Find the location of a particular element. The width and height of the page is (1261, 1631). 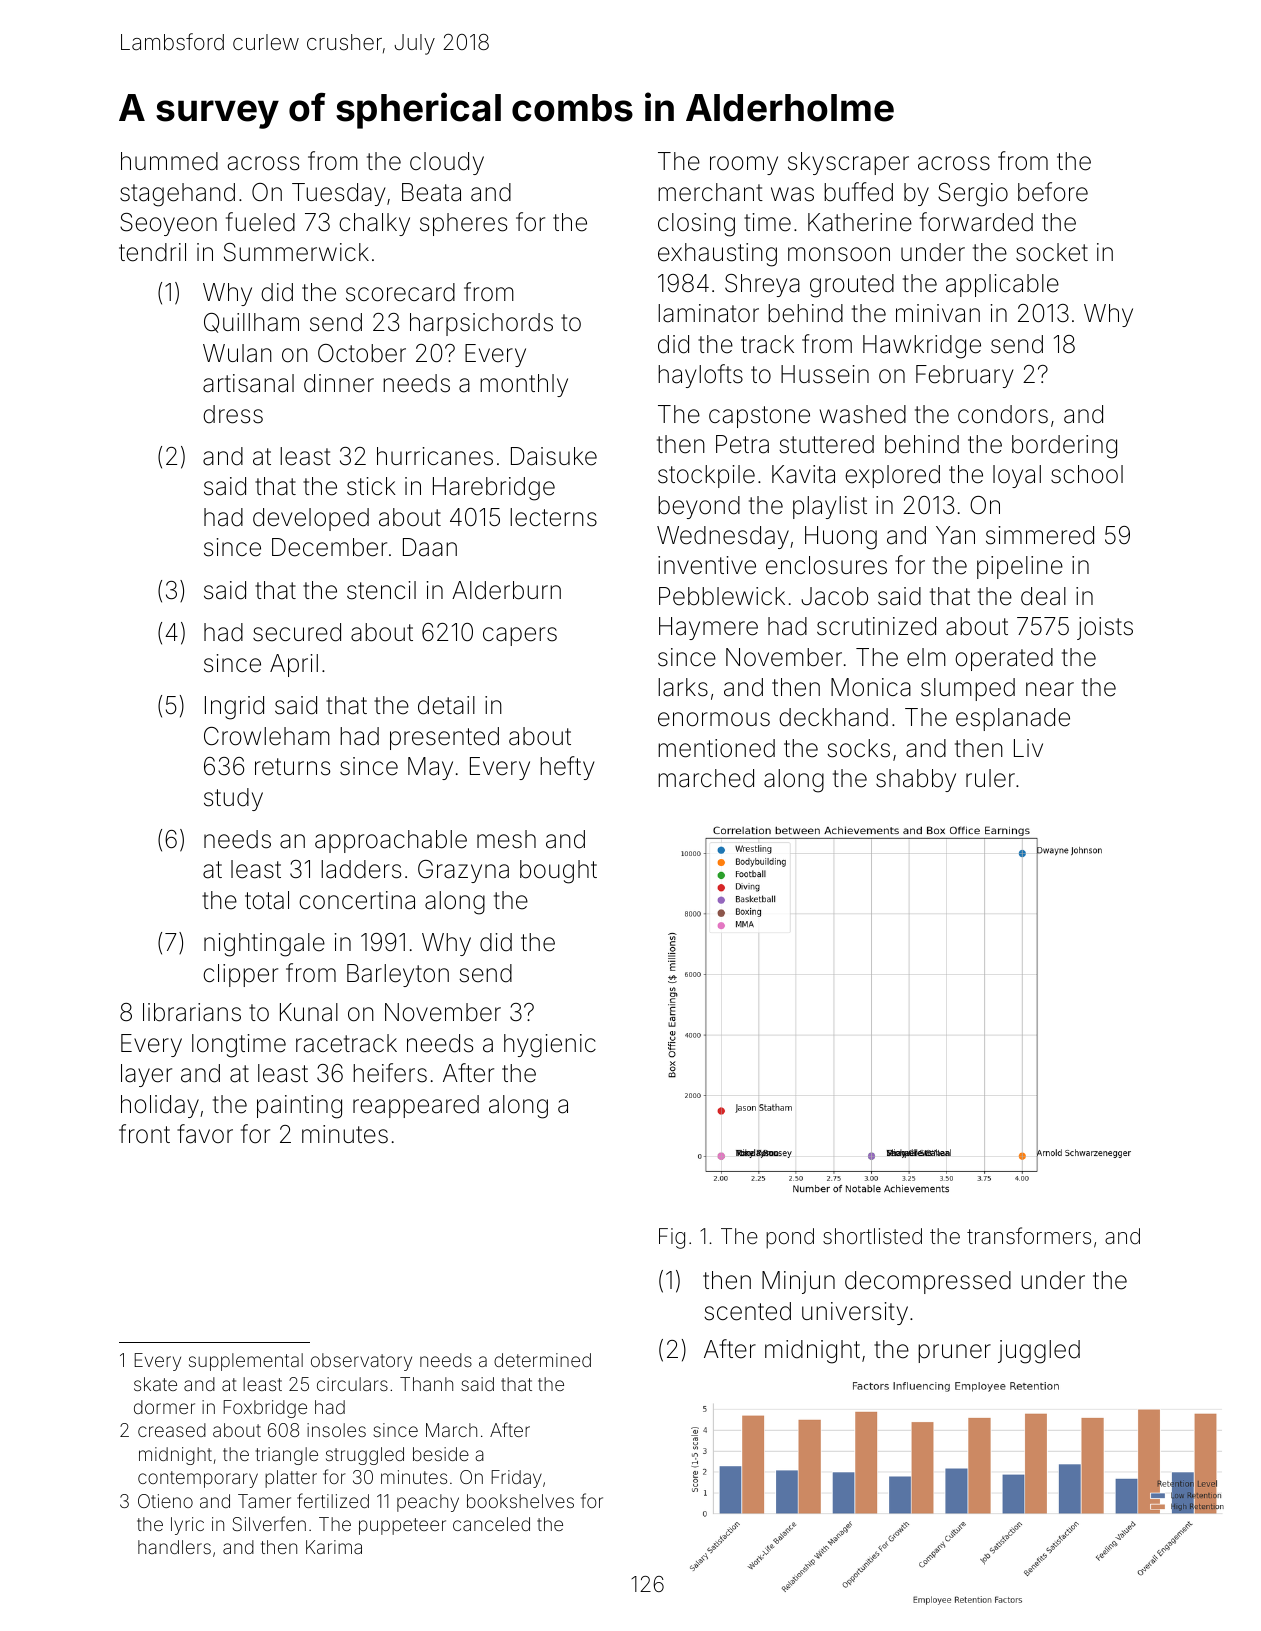

Barleyton is located at coordinates (398, 975).
